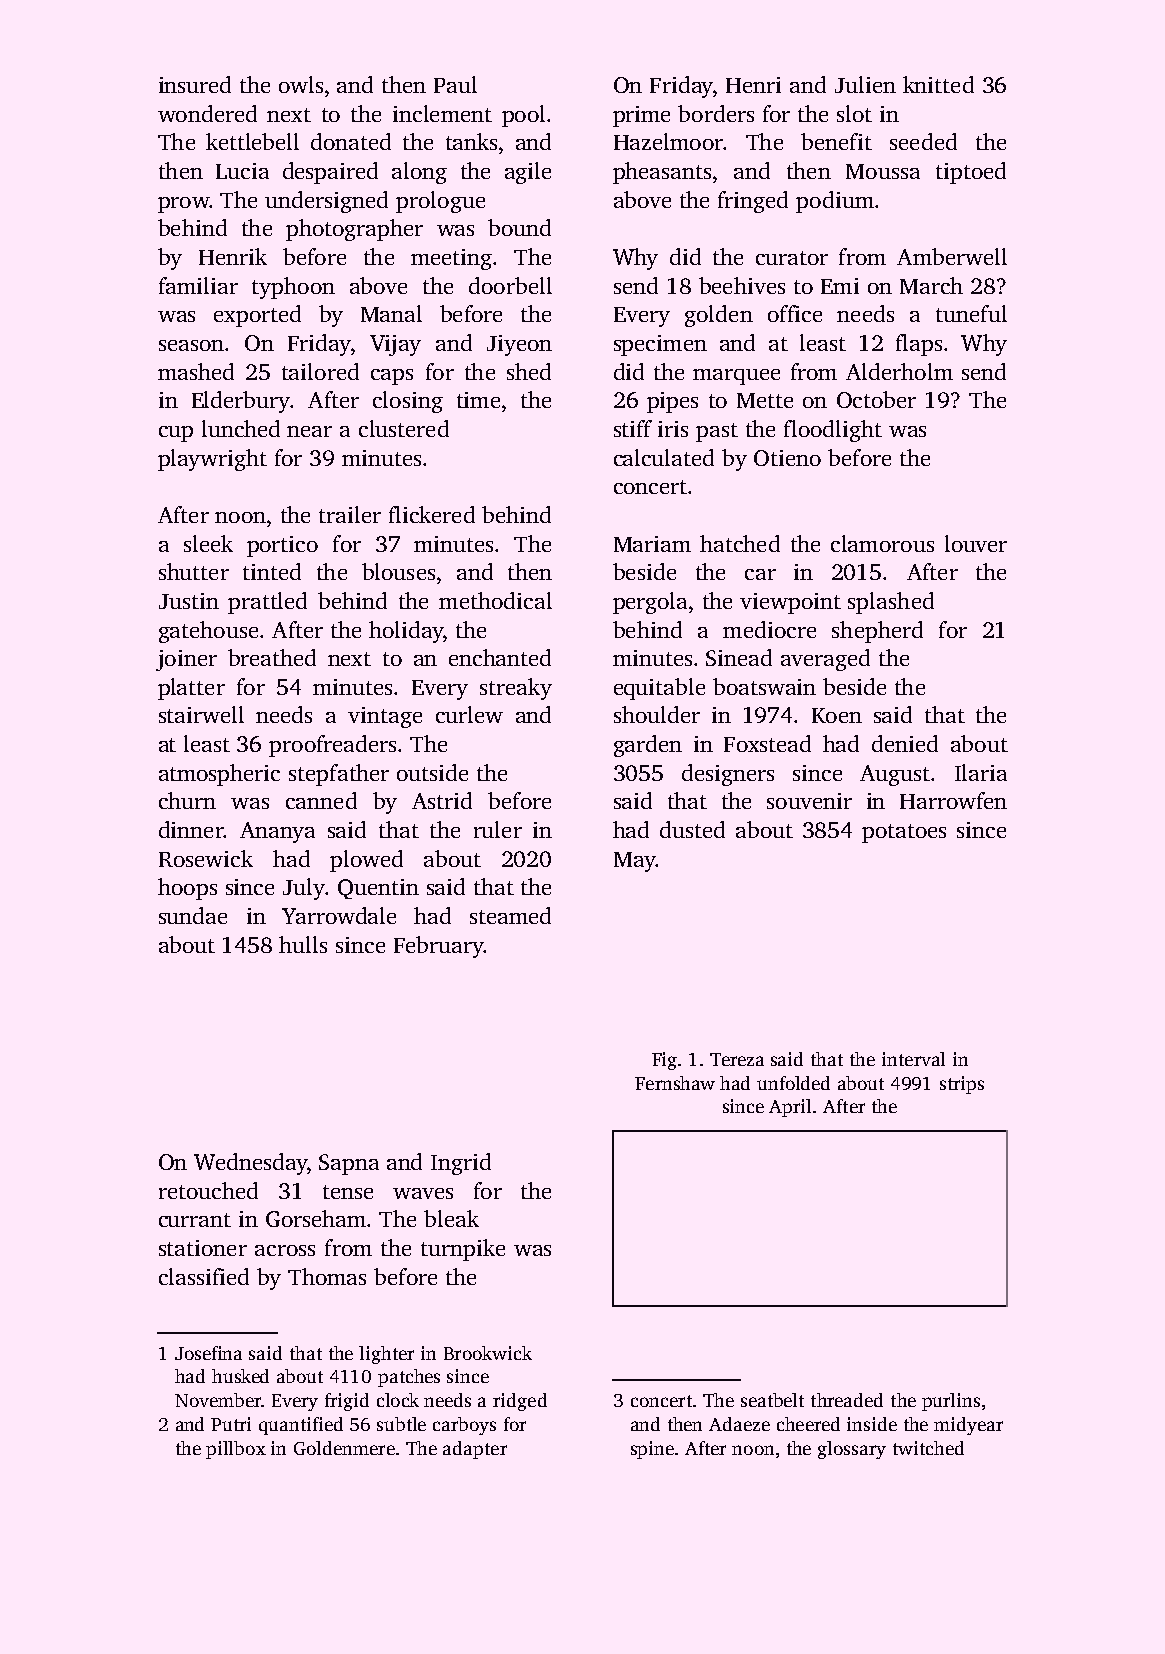 This screenshot has width=1165, height=1654. What do you see at coordinates (236, 1450) in the screenshot?
I see `pillbox` at bounding box center [236, 1450].
